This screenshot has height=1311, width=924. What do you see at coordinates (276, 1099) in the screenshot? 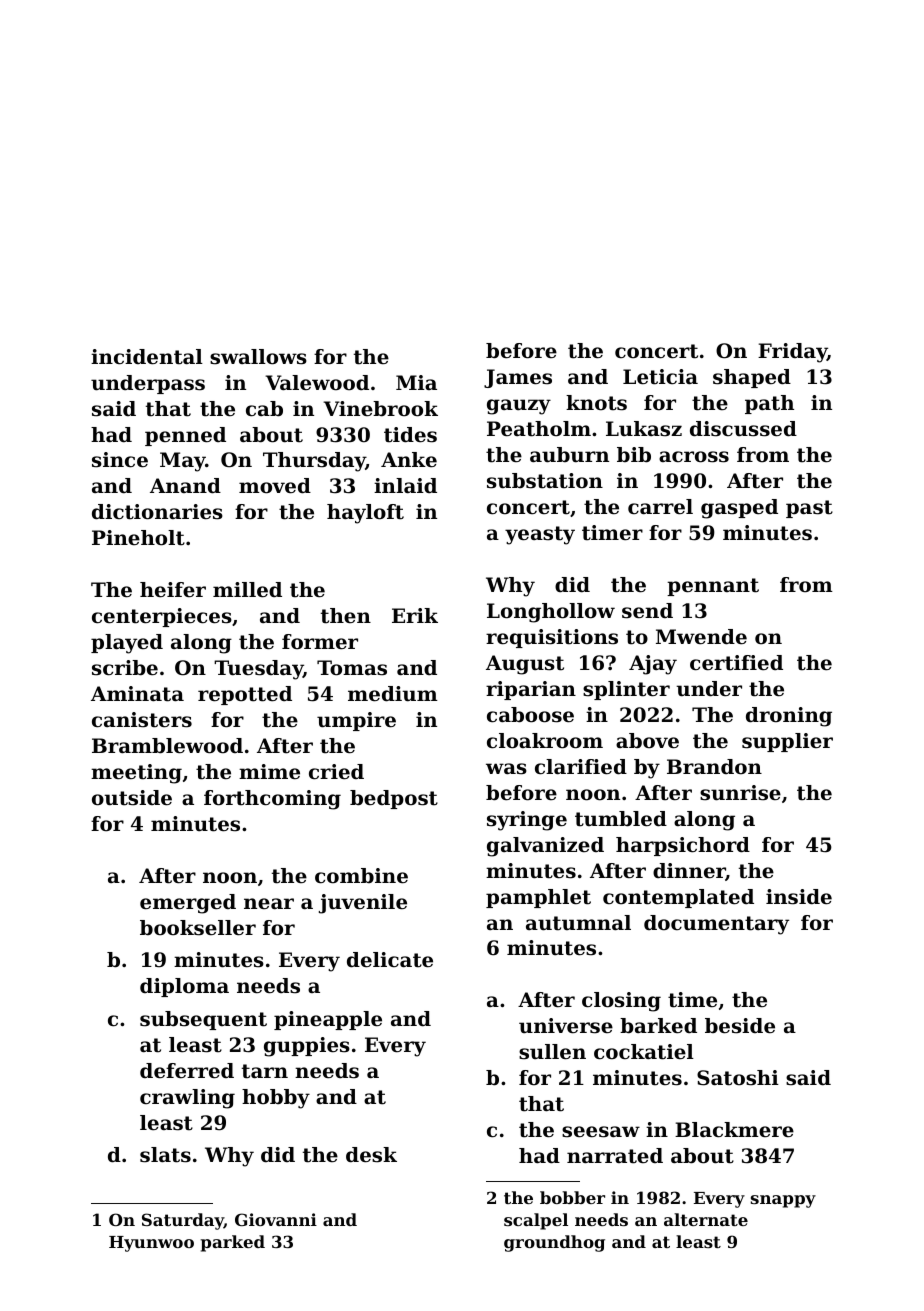
I see `hobby` at bounding box center [276, 1099].
